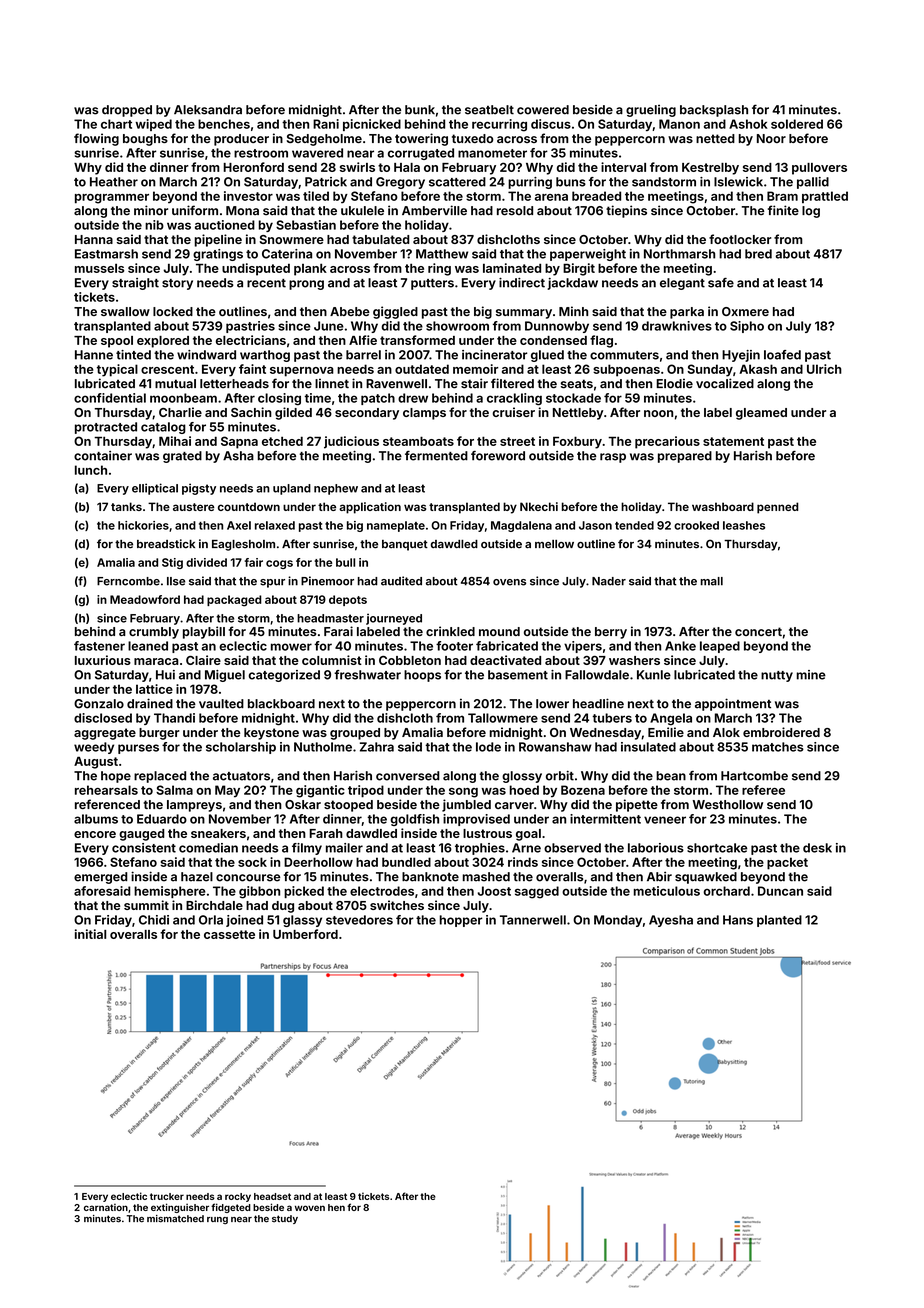 Image resolution: width=924 pixels, height=1308 pixels. What do you see at coordinates (543, 110) in the page?
I see `cowered` at bounding box center [543, 110].
